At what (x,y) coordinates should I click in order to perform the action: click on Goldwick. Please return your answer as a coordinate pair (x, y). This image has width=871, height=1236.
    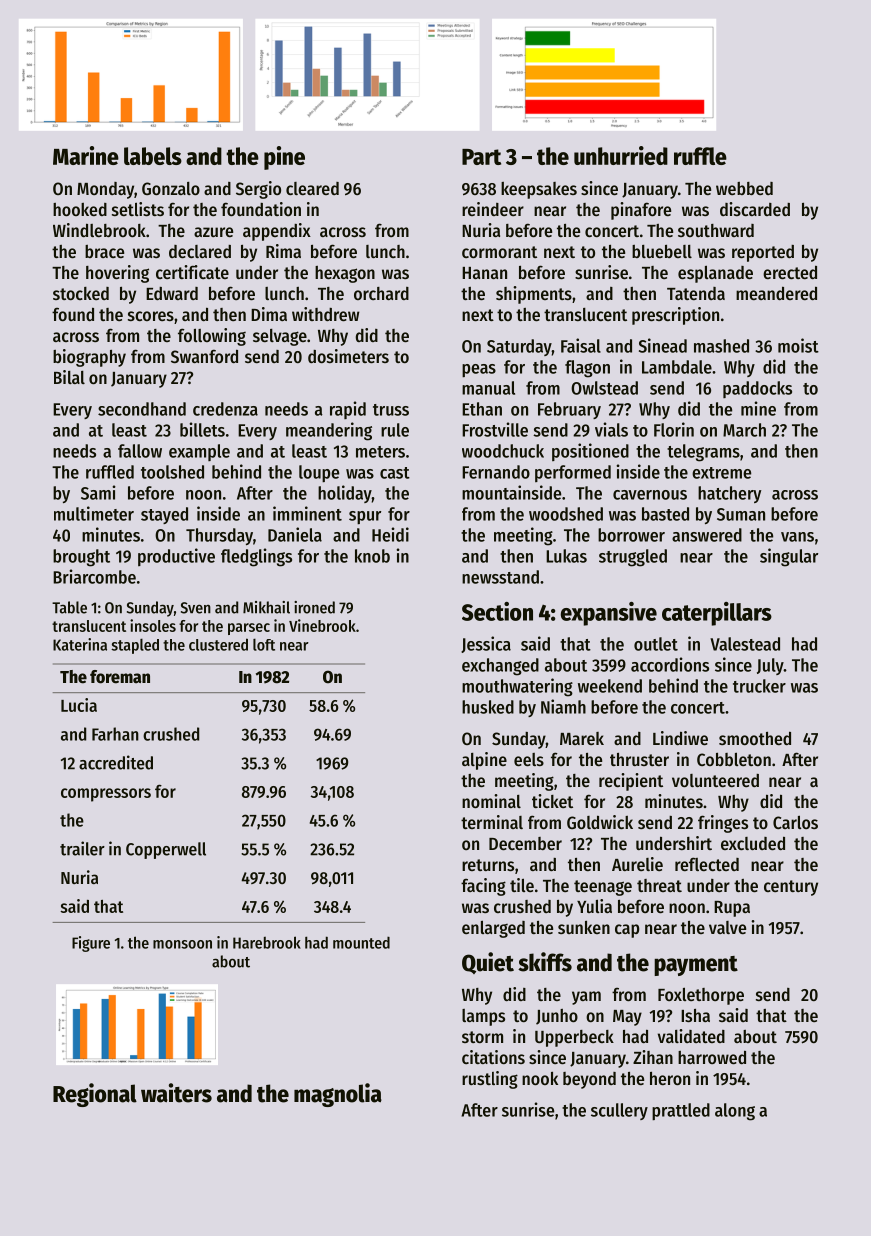
    Looking at the image, I should click on (600, 822).
